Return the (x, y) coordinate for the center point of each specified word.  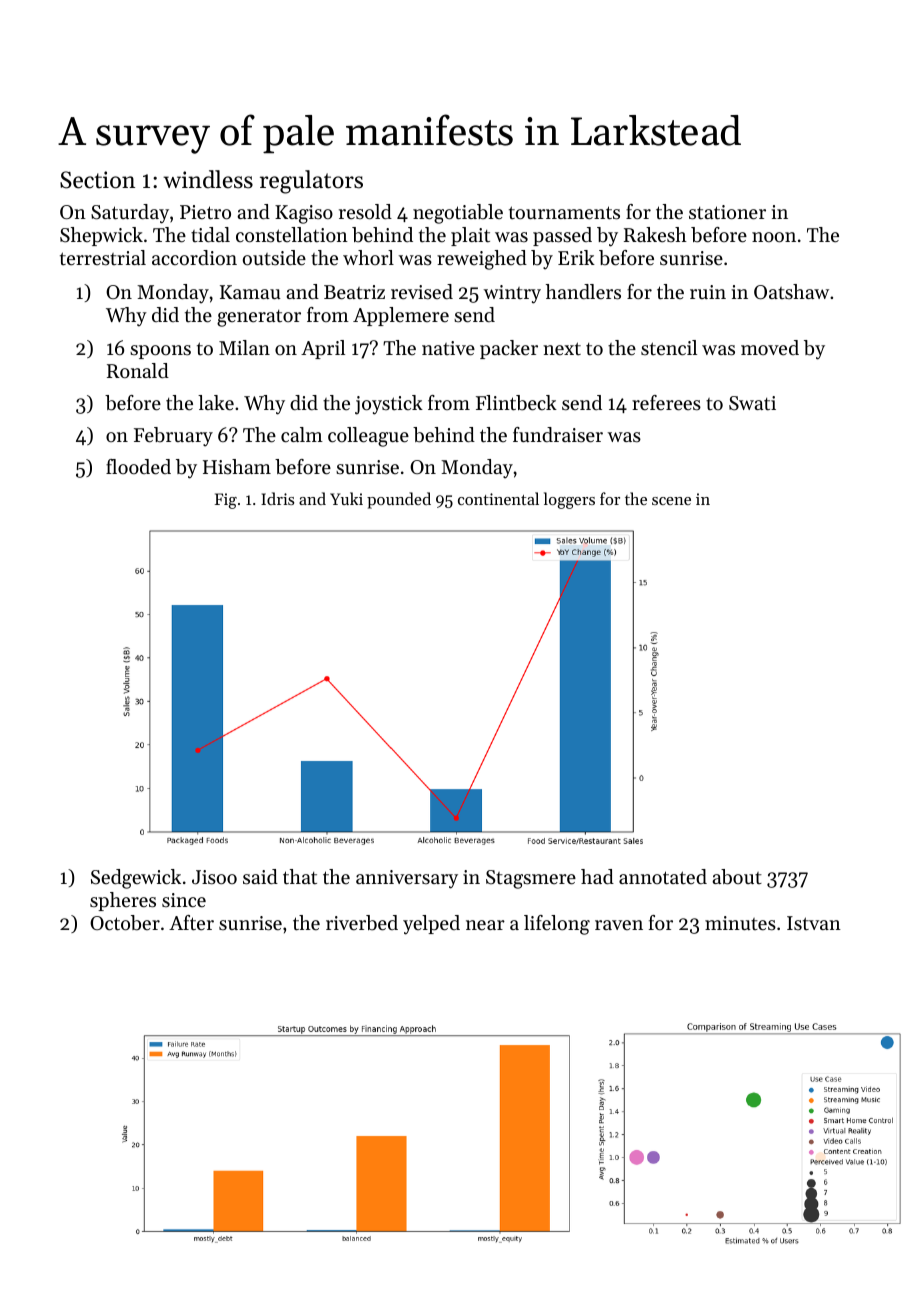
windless (208, 179)
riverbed (362, 923)
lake (216, 402)
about (737, 877)
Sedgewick (136, 879)
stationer (727, 212)
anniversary (407, 879)
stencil (669, 348)
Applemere (401, 316)
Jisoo (214, 877)
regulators (311, 182)
